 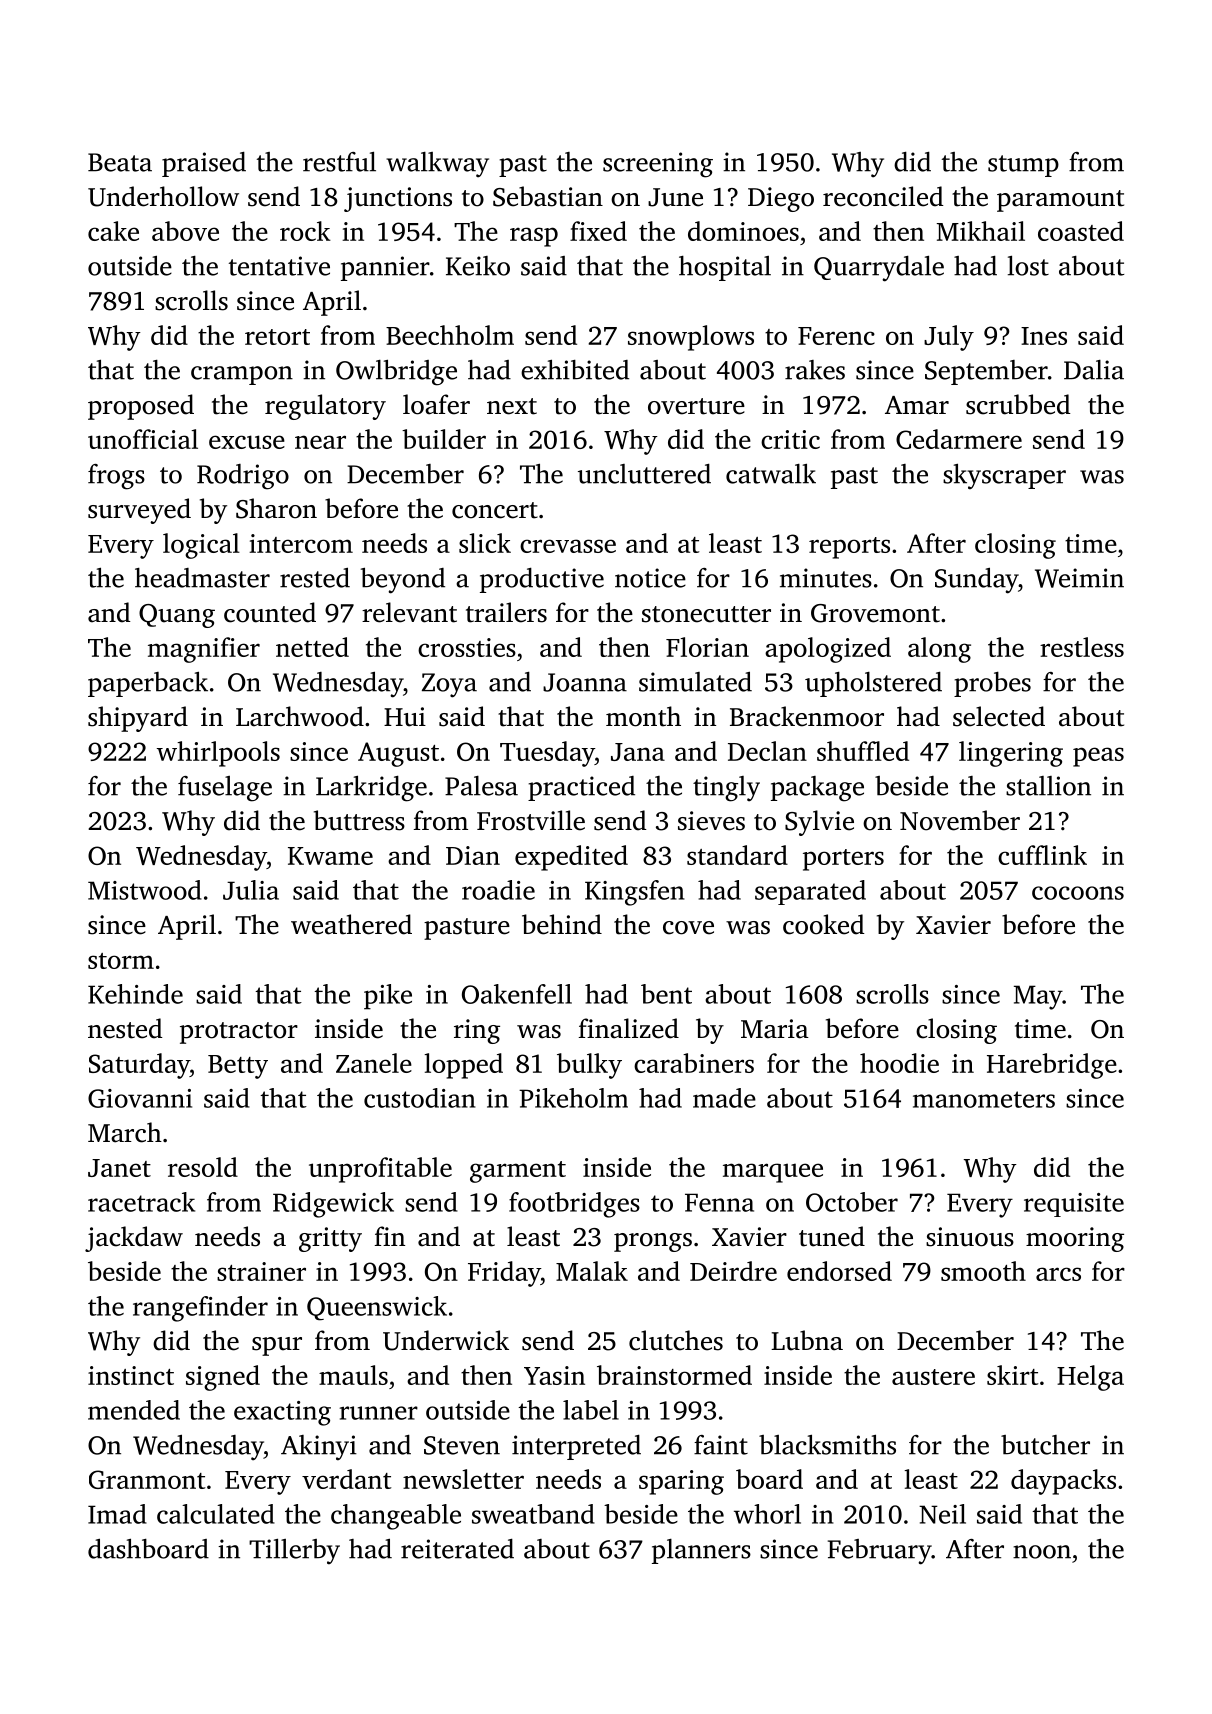 I want to click on signed, so click(x=223, y=1378).
